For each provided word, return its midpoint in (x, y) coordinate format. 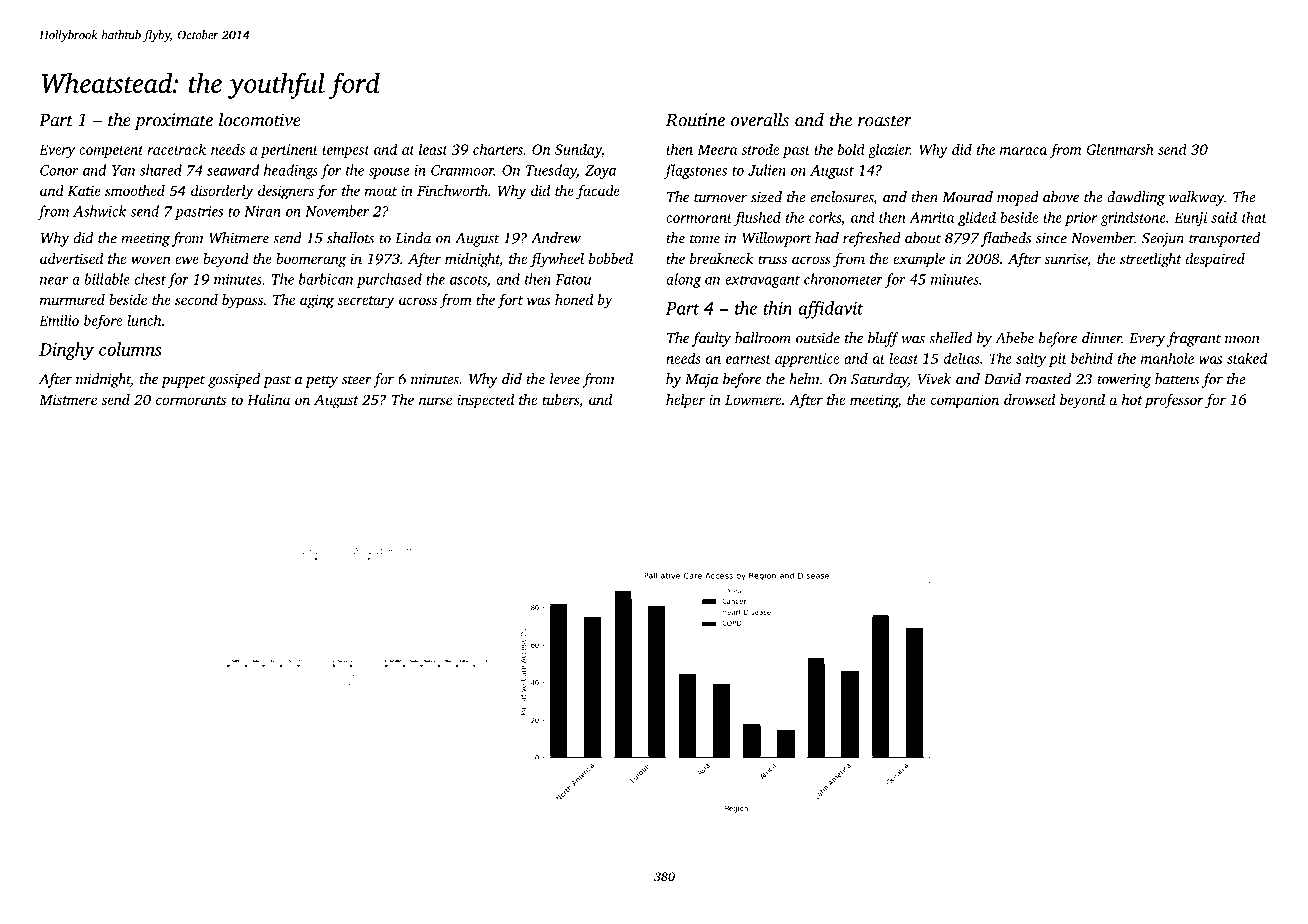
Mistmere (68, 399)
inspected (485, 401)
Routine (695, 120)
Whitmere (239, 238)
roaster (885, 121)
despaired (1215, 260)
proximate (174, 122)
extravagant (762, 281)
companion (965, 401)
